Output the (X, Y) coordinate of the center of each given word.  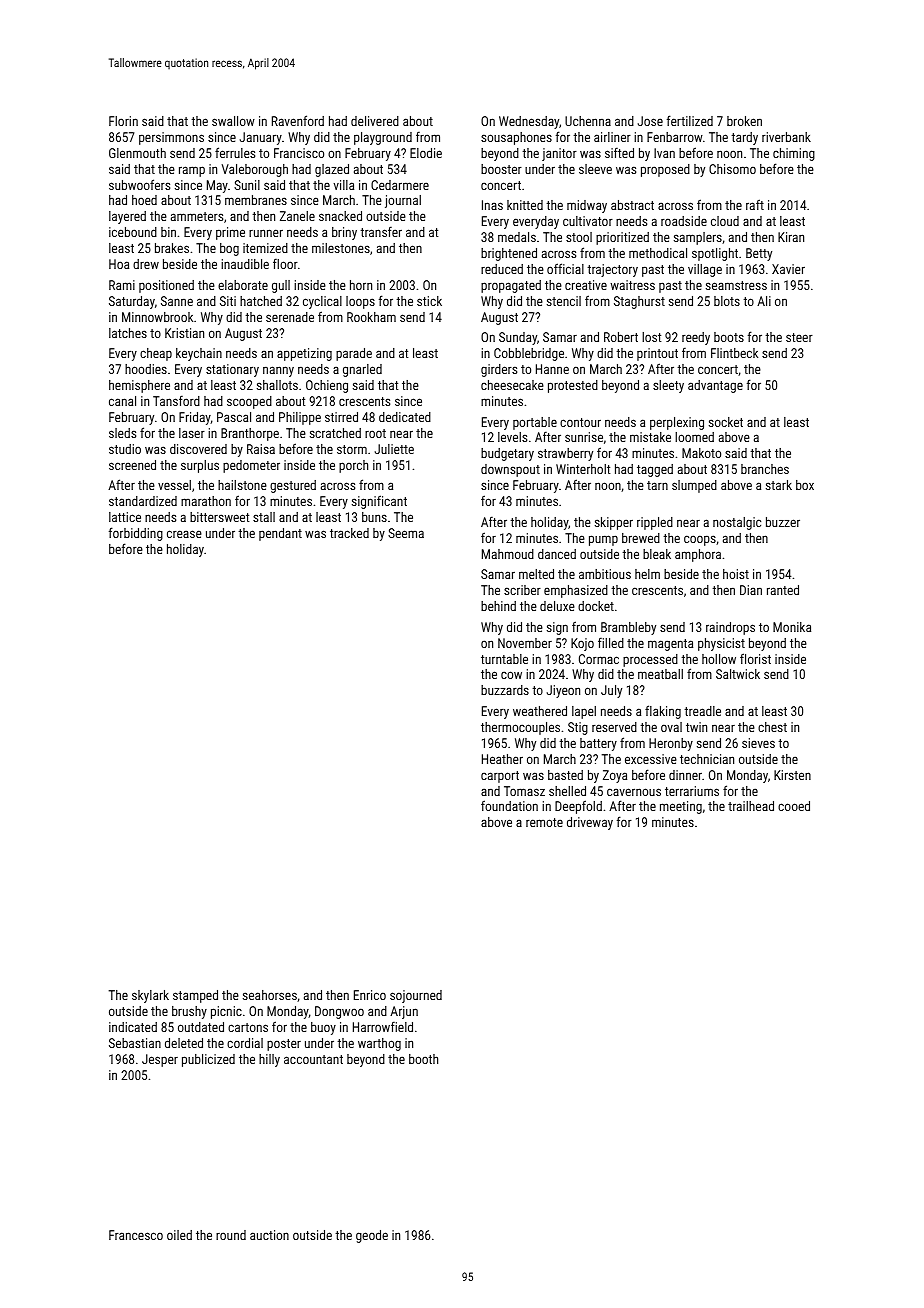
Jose (650, 121)
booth (423, 1059)
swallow (233, 121)
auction (269, 1235)
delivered (375, 121)
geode (372, 1236)
